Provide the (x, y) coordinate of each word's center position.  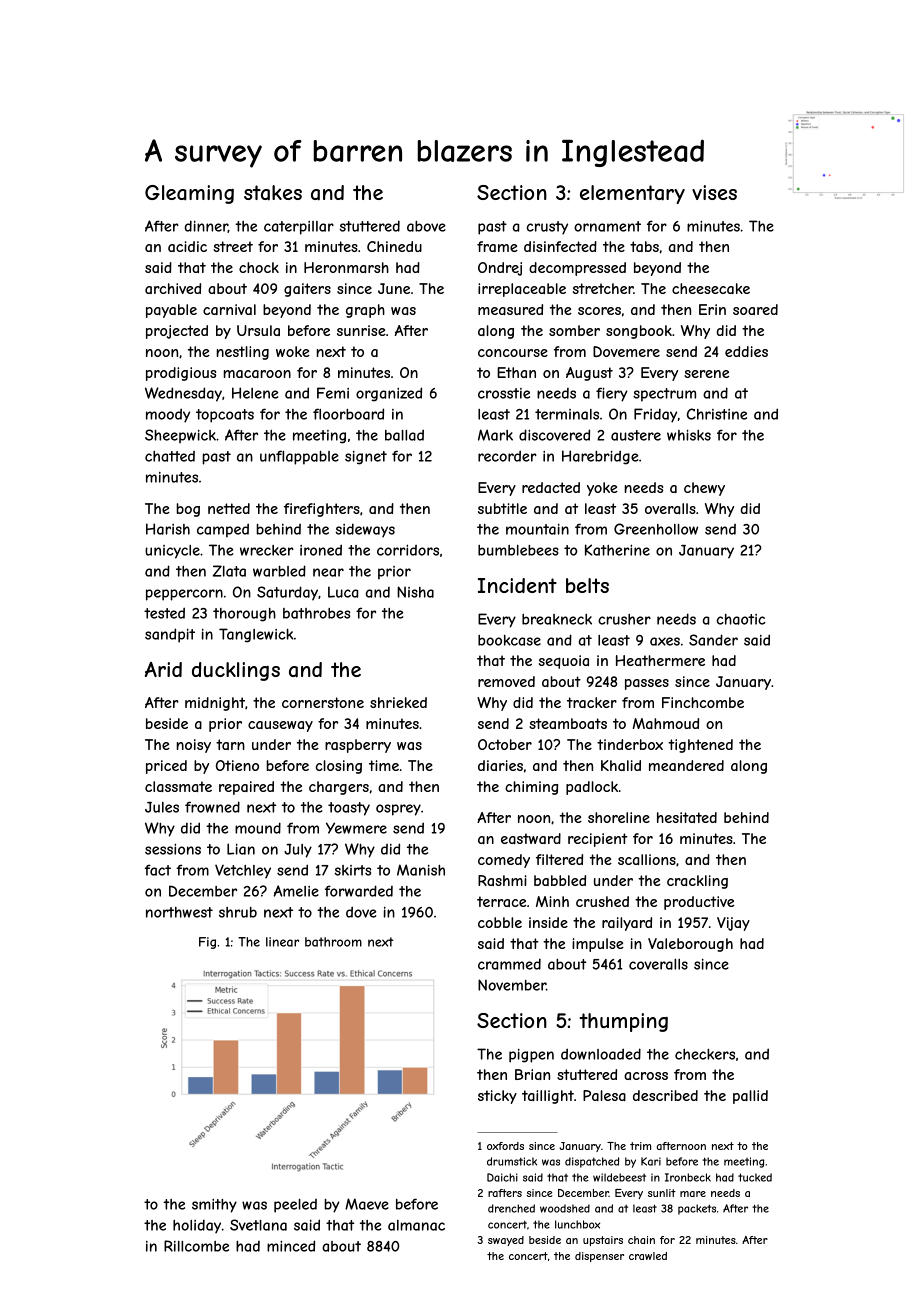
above (426, 226)
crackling (697, 882)
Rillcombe (196, 1246)
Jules (162, 807)
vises (714, 192)
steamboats (568, 723)
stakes (273, 193)
